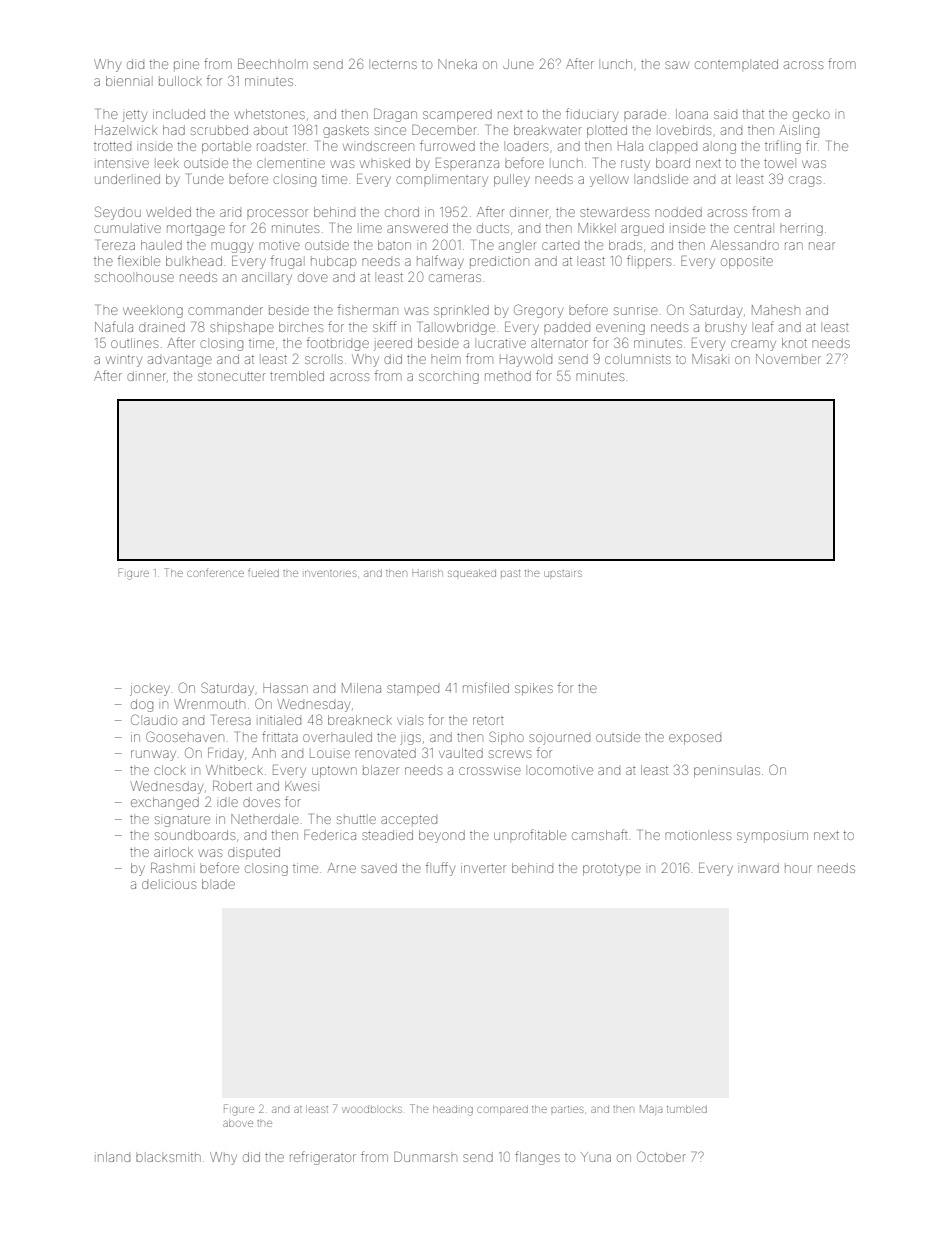 The image size is (952, 1233). Describe the element at coordinates (230, 213) in the page. I see `arid` at that location.
